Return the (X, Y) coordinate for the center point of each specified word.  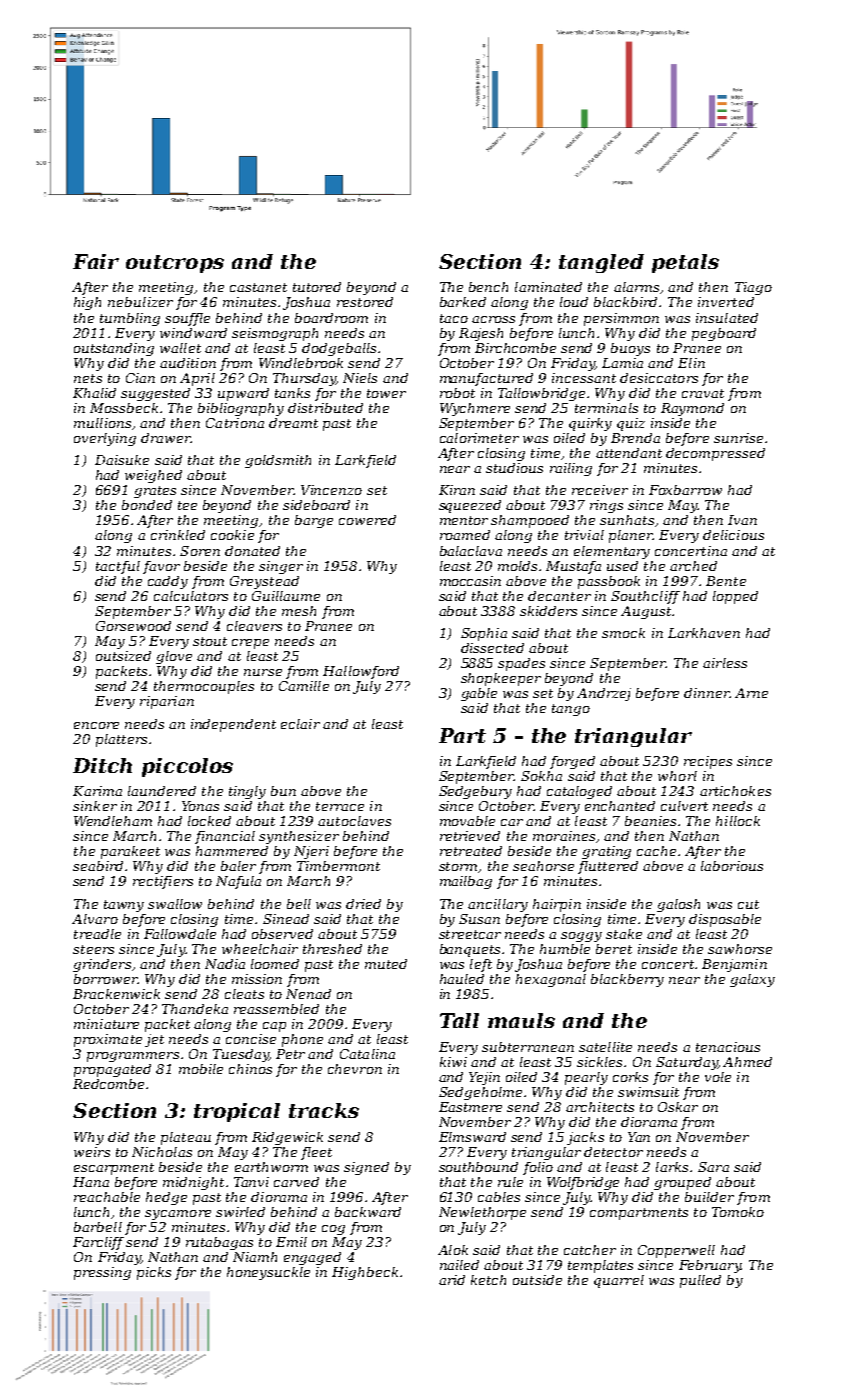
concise (251, 1039)
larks (672, 1167)
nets (88, 378)
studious (514, 468)
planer (631, 536)
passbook (609, 582)
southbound (478, 1167)
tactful (118, 567)
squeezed (470, 506)
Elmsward (472, 1137)
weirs (92, 1152)
